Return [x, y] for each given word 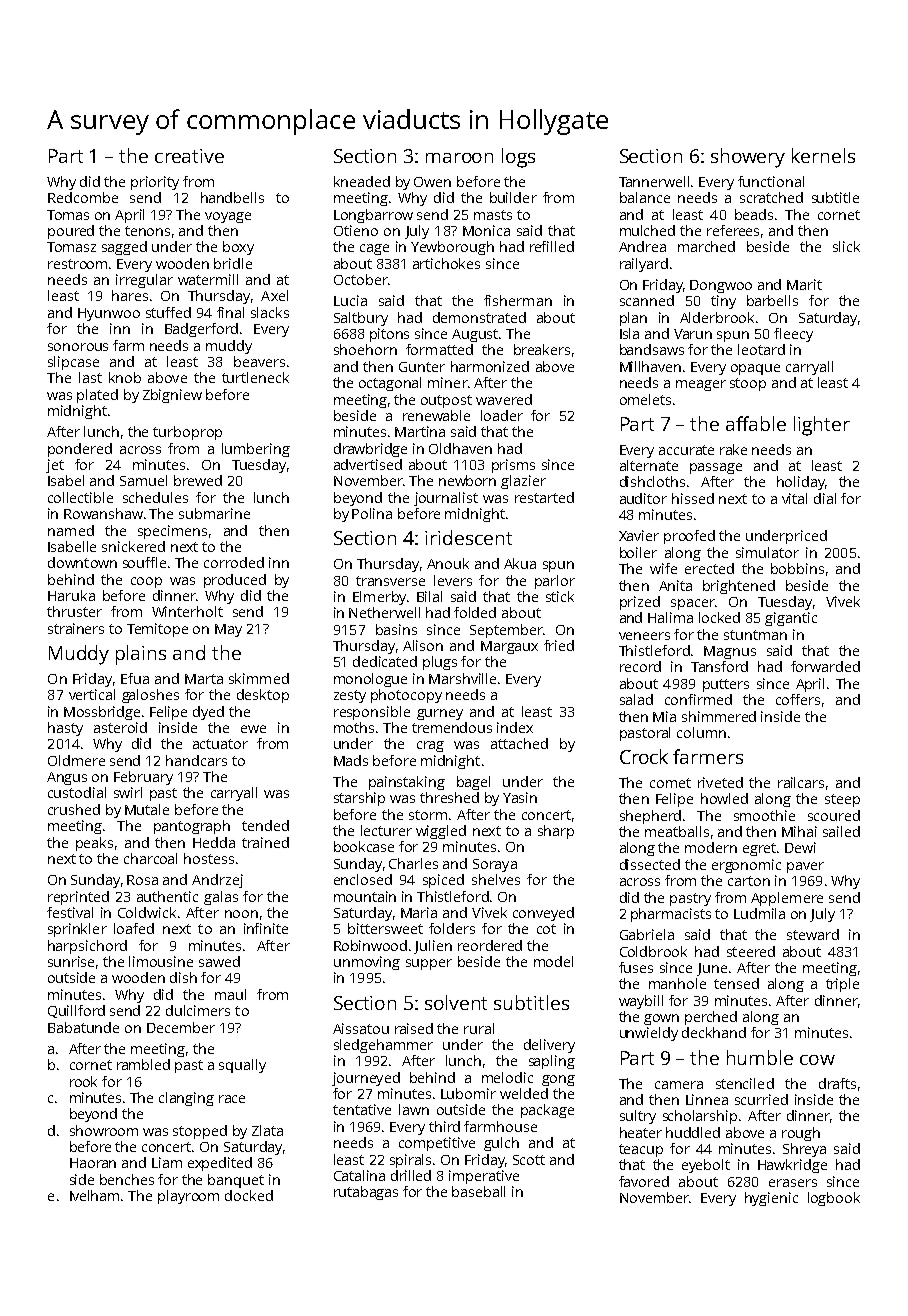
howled [724, 798]
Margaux [509, 647]
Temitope [157, 630]
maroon [459, 158]
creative [189, 156]
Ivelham [94, 1195]
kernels [823, 155]
